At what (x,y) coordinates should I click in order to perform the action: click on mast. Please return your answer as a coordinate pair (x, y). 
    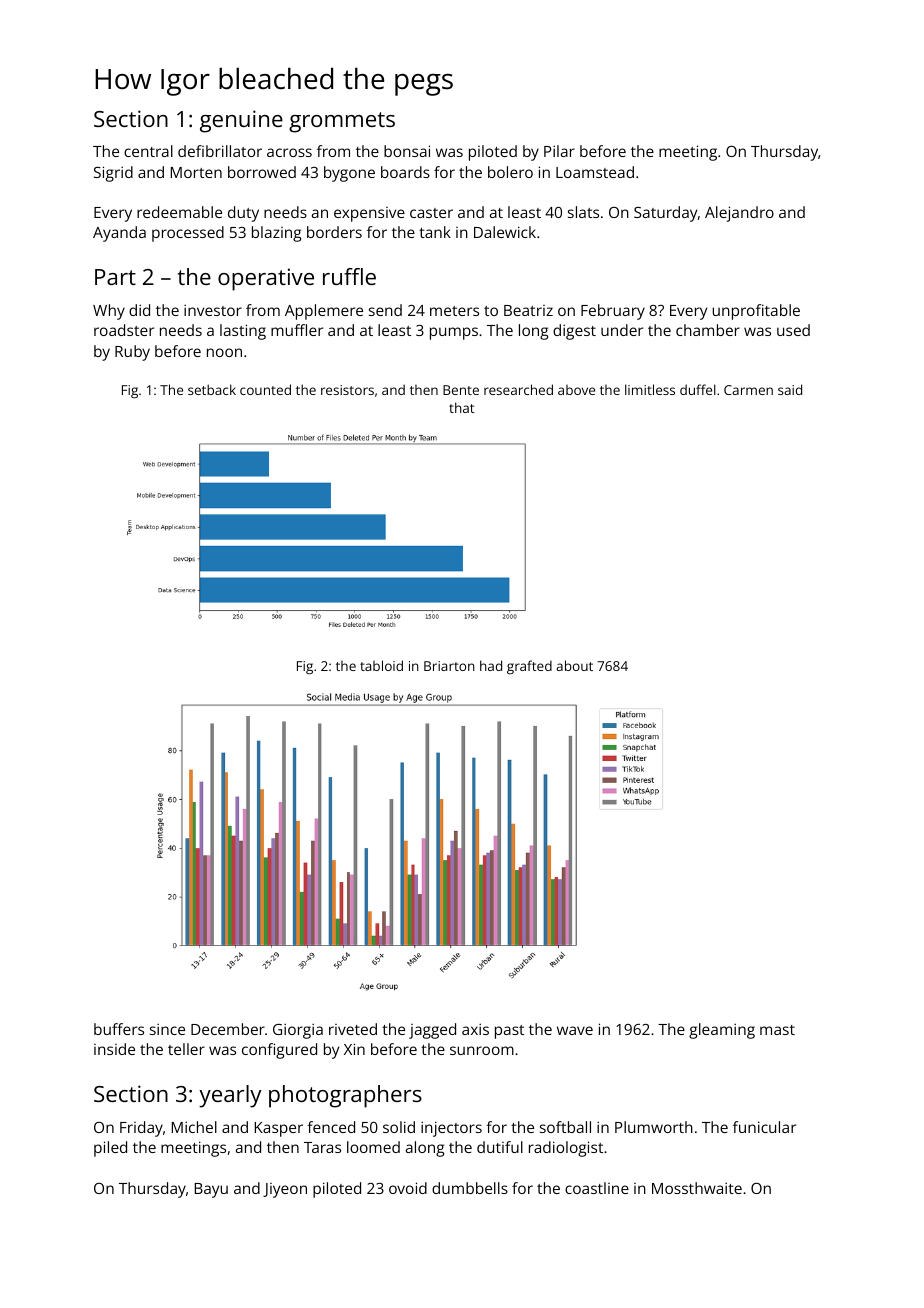
    Looking at the image, I should click on (777, 1030).
